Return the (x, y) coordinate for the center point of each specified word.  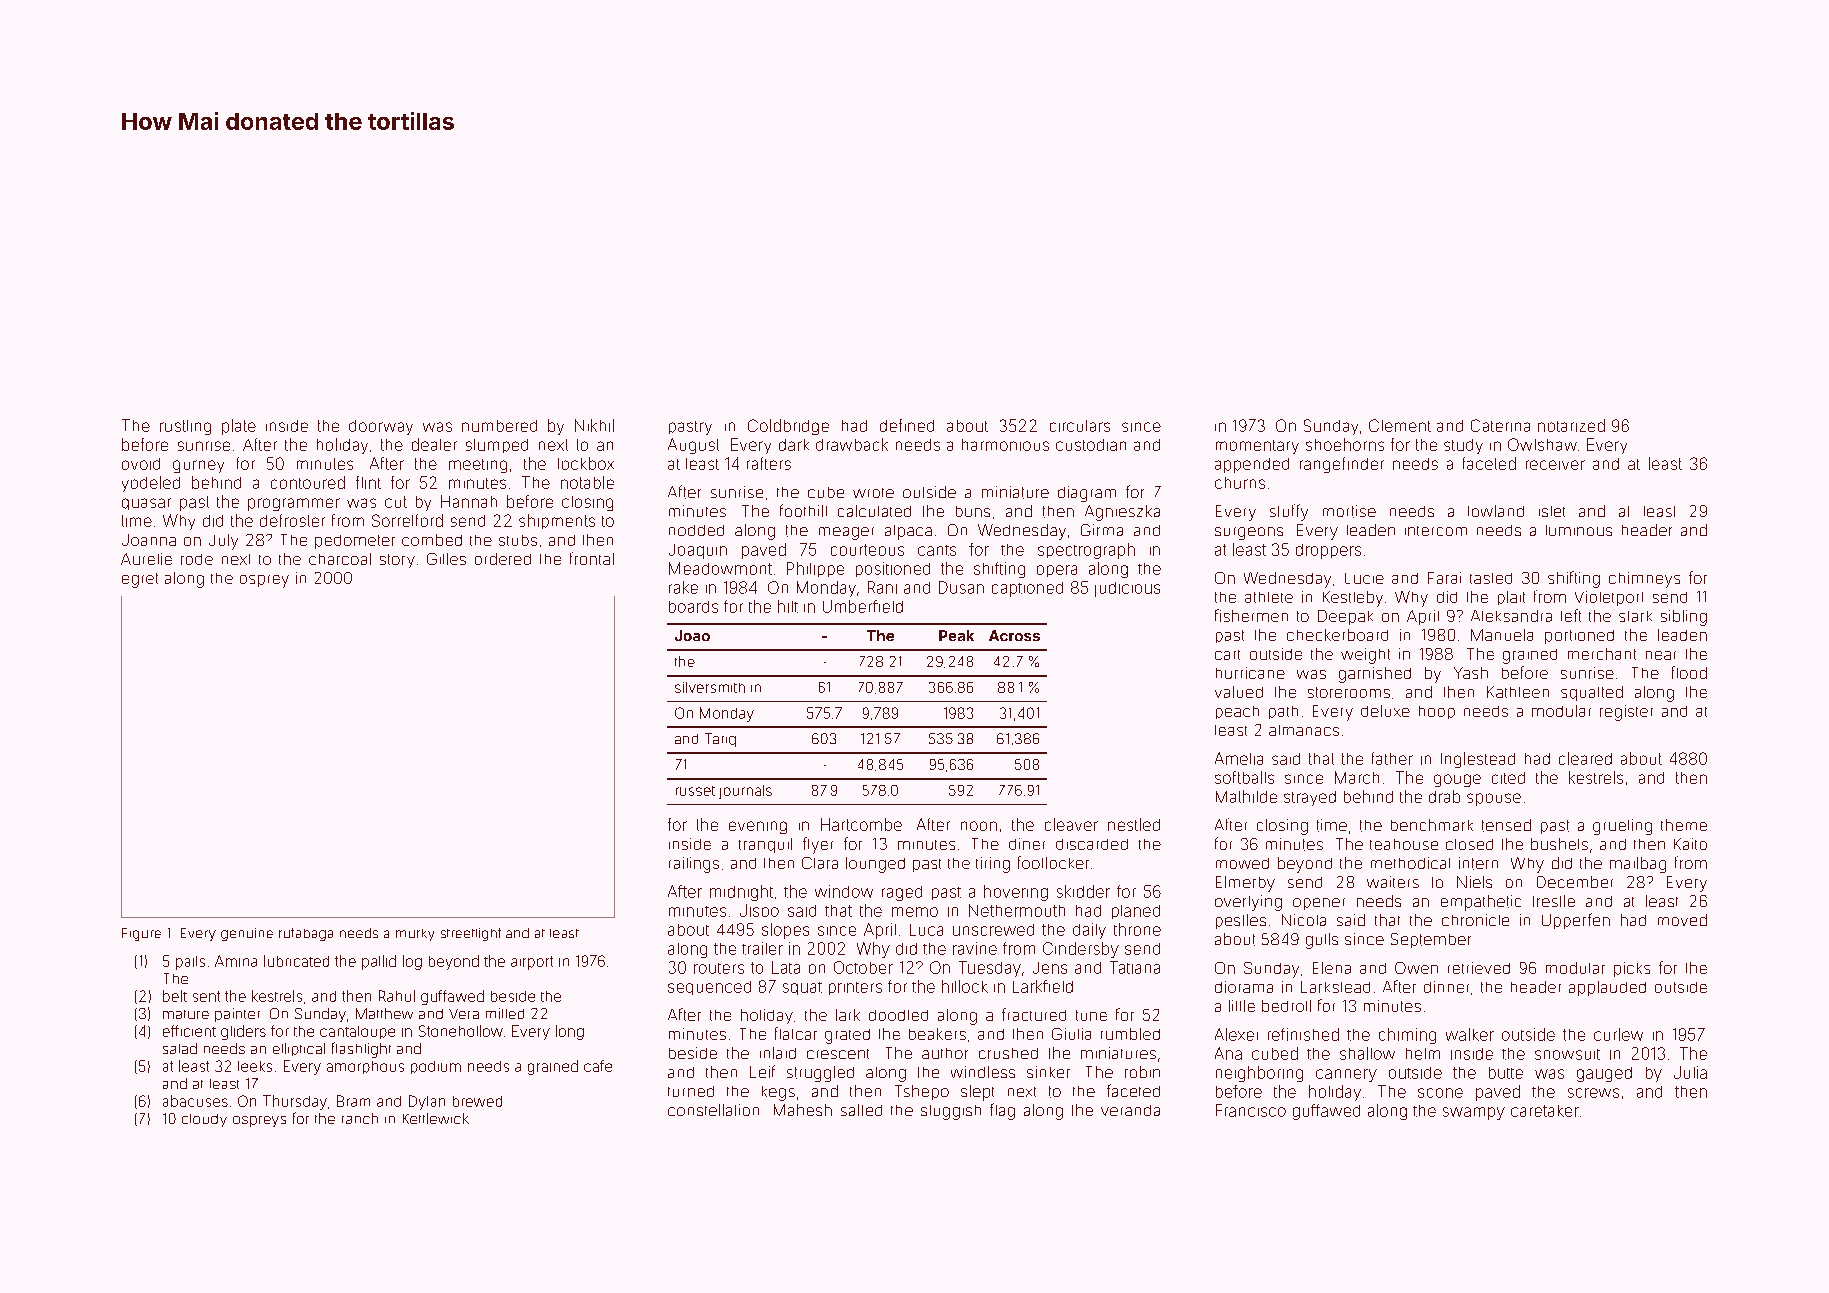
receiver (1555, 465)
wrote (873, 493)
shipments (557, 521)
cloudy (204, 1120)
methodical (1410, 863)
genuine (247, 934)
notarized (1571, 425)
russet (695, 791)
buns (973, 511)
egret (140, 580)
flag (1002, 1111)
